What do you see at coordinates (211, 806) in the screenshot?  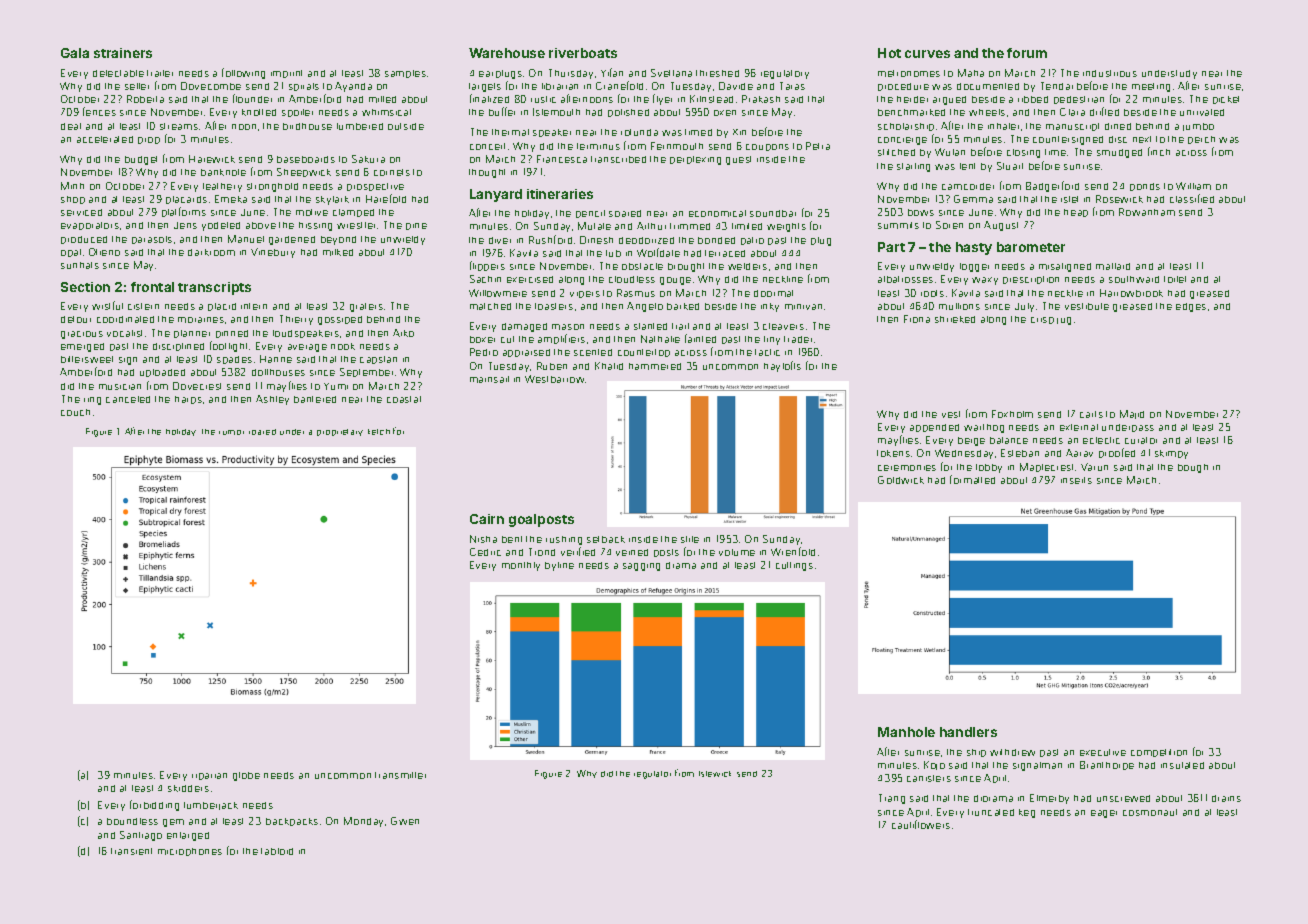 I see `lumberjack` at bounding box center [211, 806].
